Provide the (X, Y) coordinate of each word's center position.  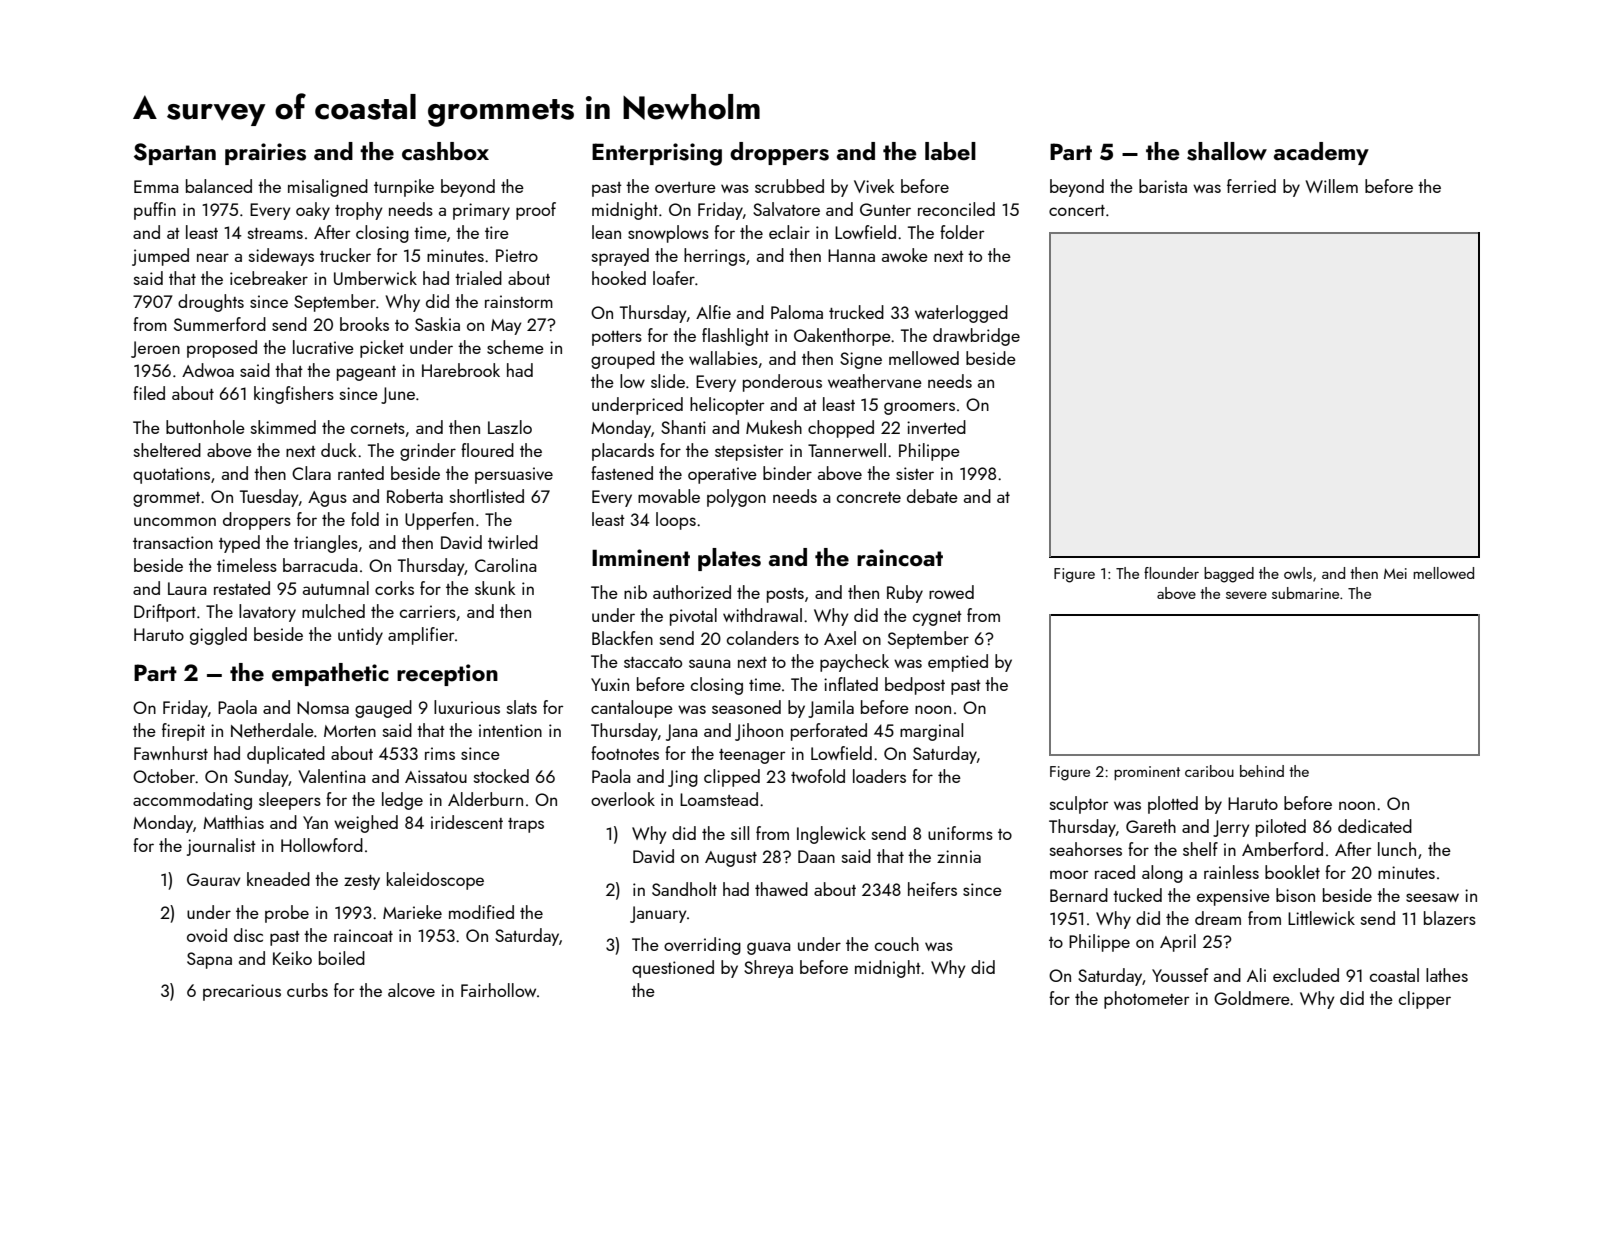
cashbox (445, 151)
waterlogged (961, 314)
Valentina (332, 776)
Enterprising (657, 154)
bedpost (915, 686)
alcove (411, 990)
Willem (1332, 186)
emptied (958, 663)
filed (149, 393)
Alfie (713, 312)
